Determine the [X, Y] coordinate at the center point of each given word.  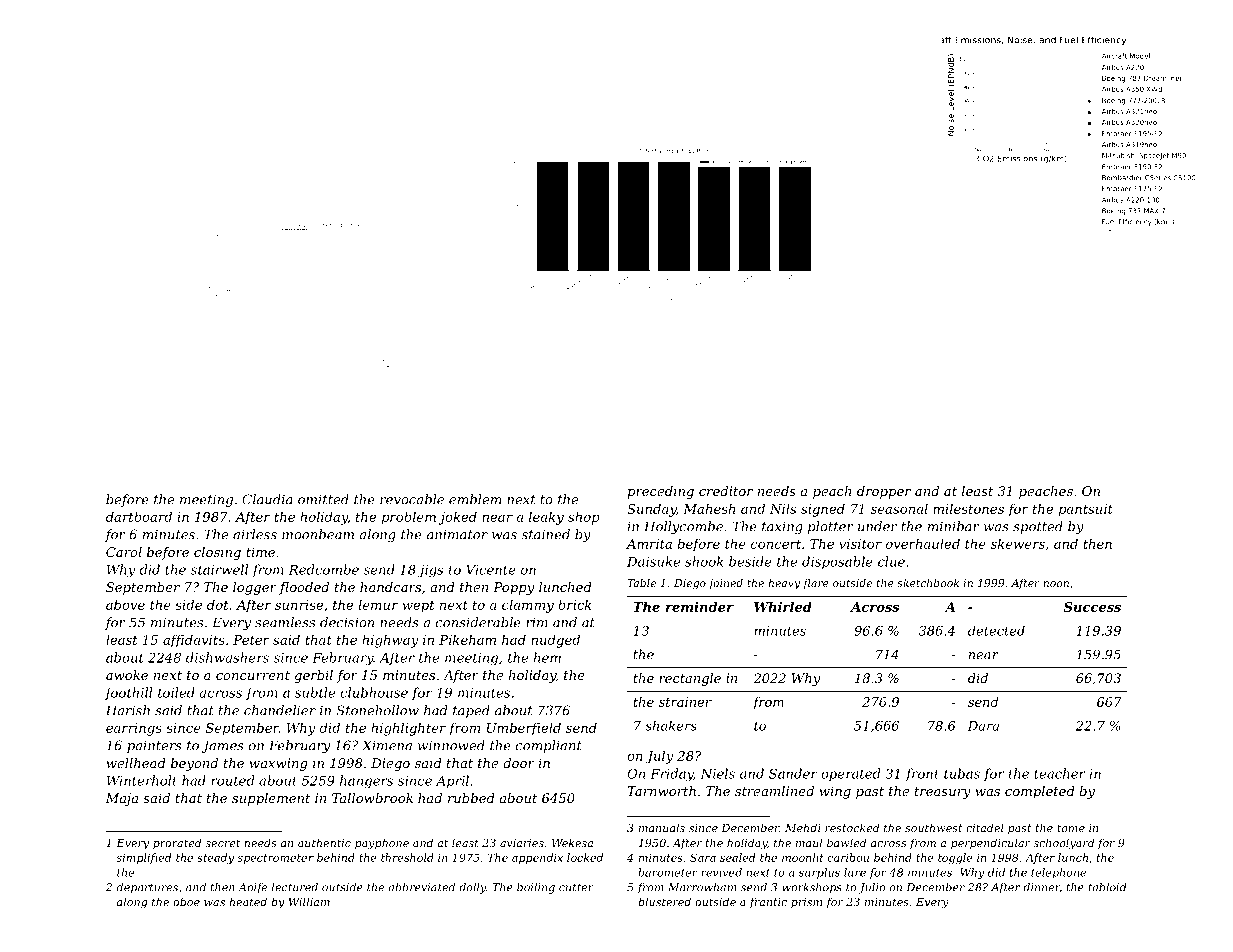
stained [545, 534]
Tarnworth [662, 791]
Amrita [649, 544]
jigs [430, 571]
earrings [134, 729]
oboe [186, 901]
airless [255, 534]
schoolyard [1064, 844]
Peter [251, 640]
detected [996, 631]
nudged [555, 641]
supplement [271, 799]
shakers [671, 725]
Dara [983, 726]
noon [1056, 584]
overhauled [923, 543]
